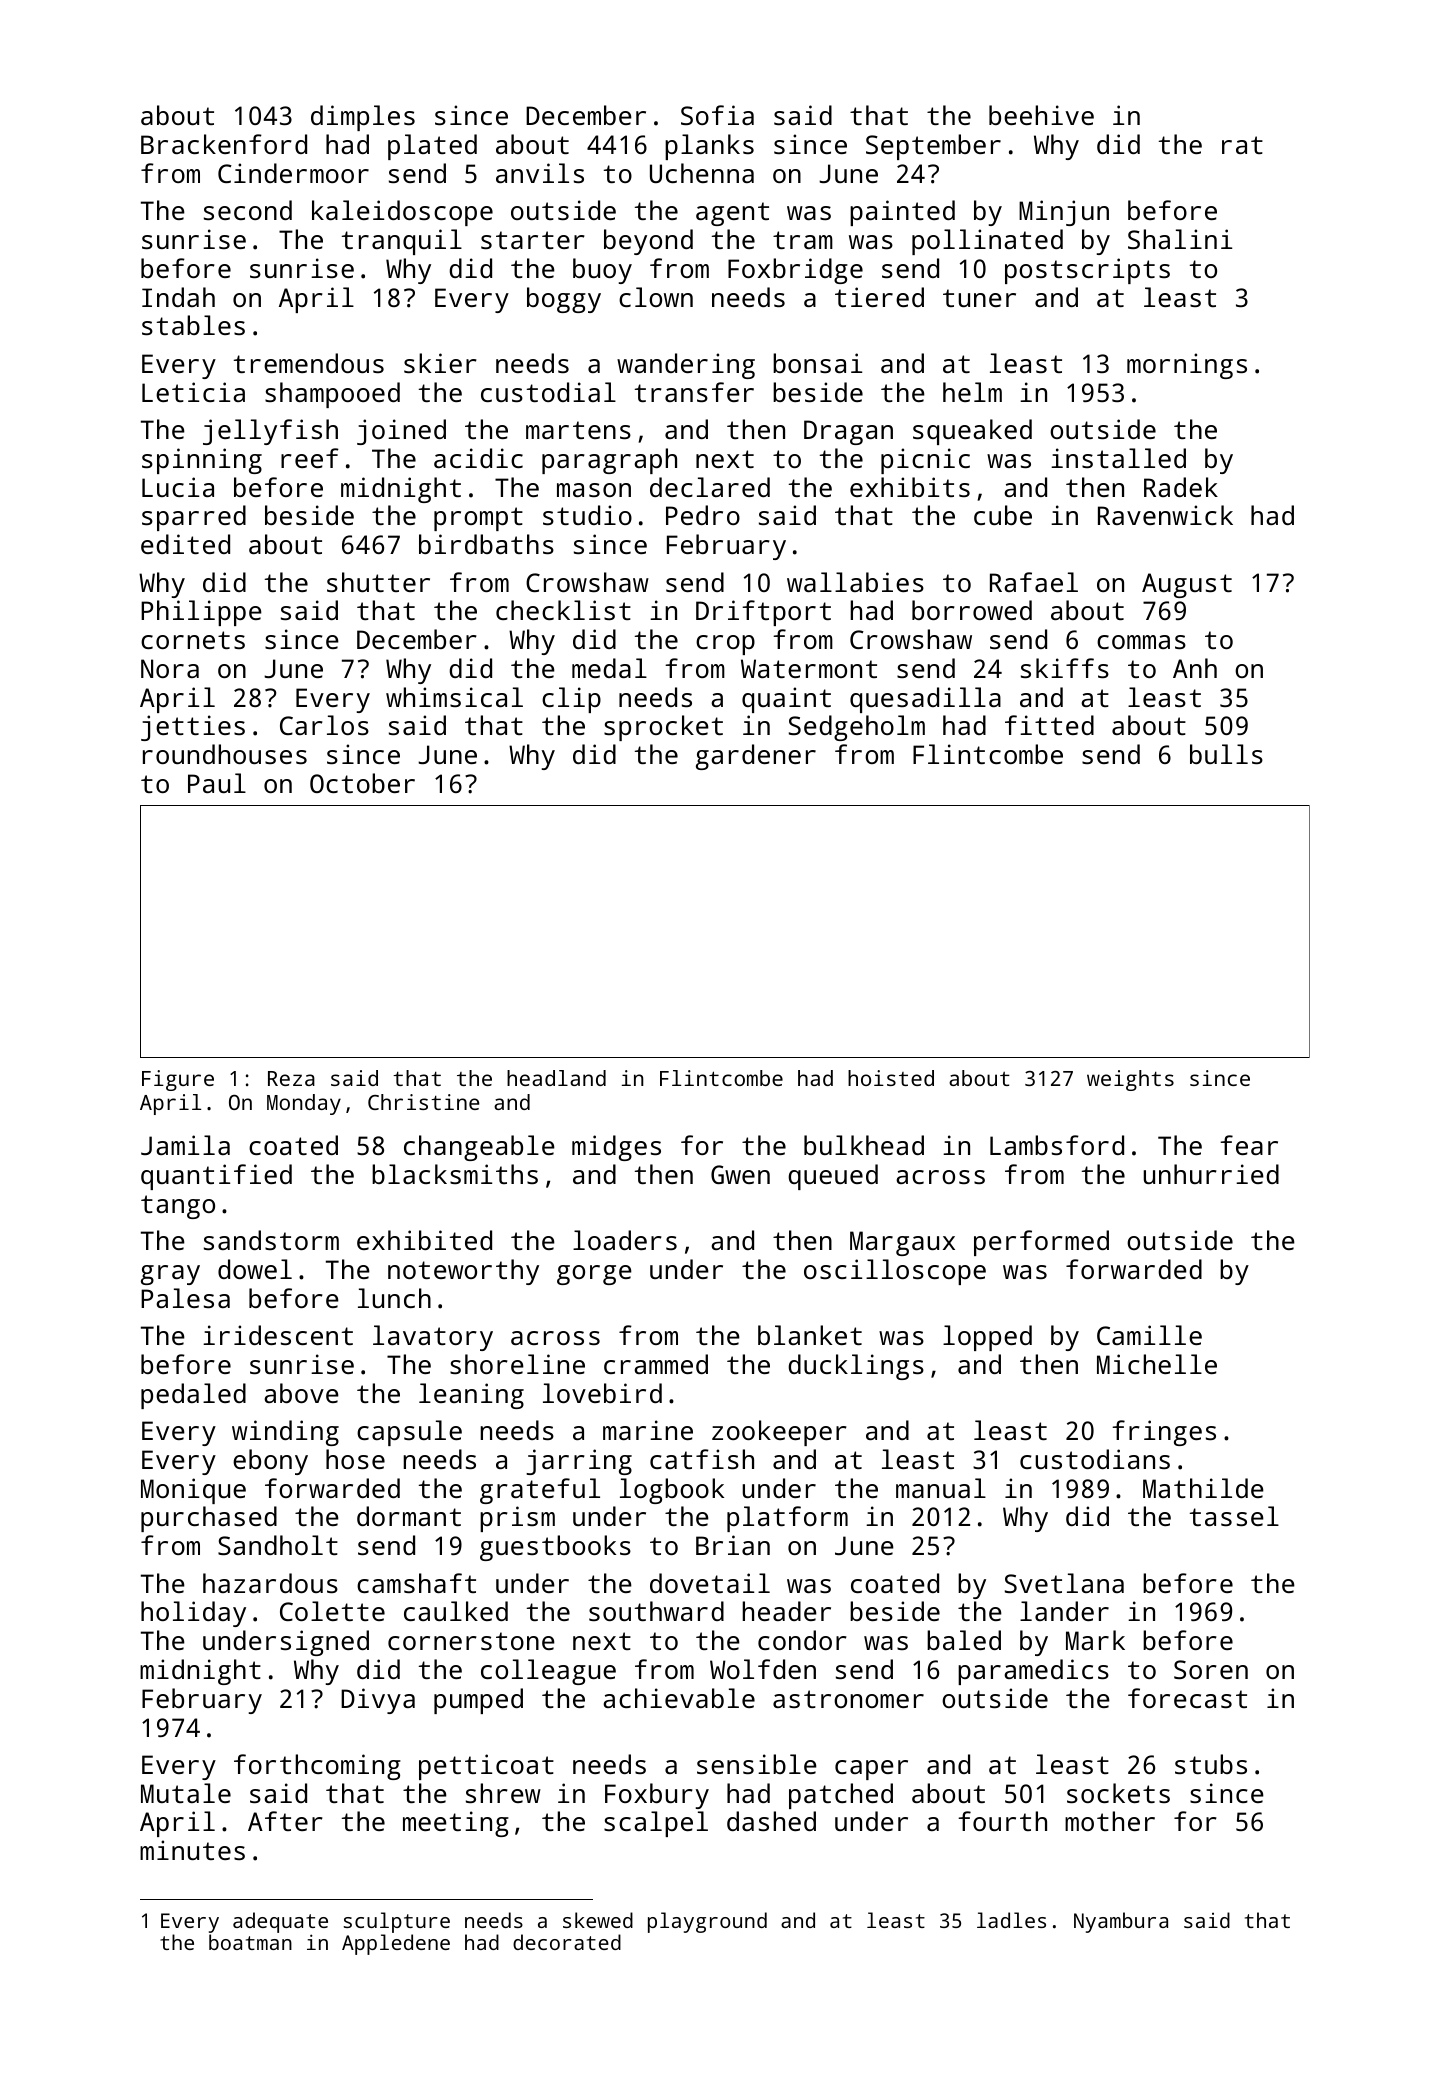 This screenshot has width=1450, height=2100. Describe the element at coordinates (707, 1922) in the screenshot. I see `playground` at that location.
